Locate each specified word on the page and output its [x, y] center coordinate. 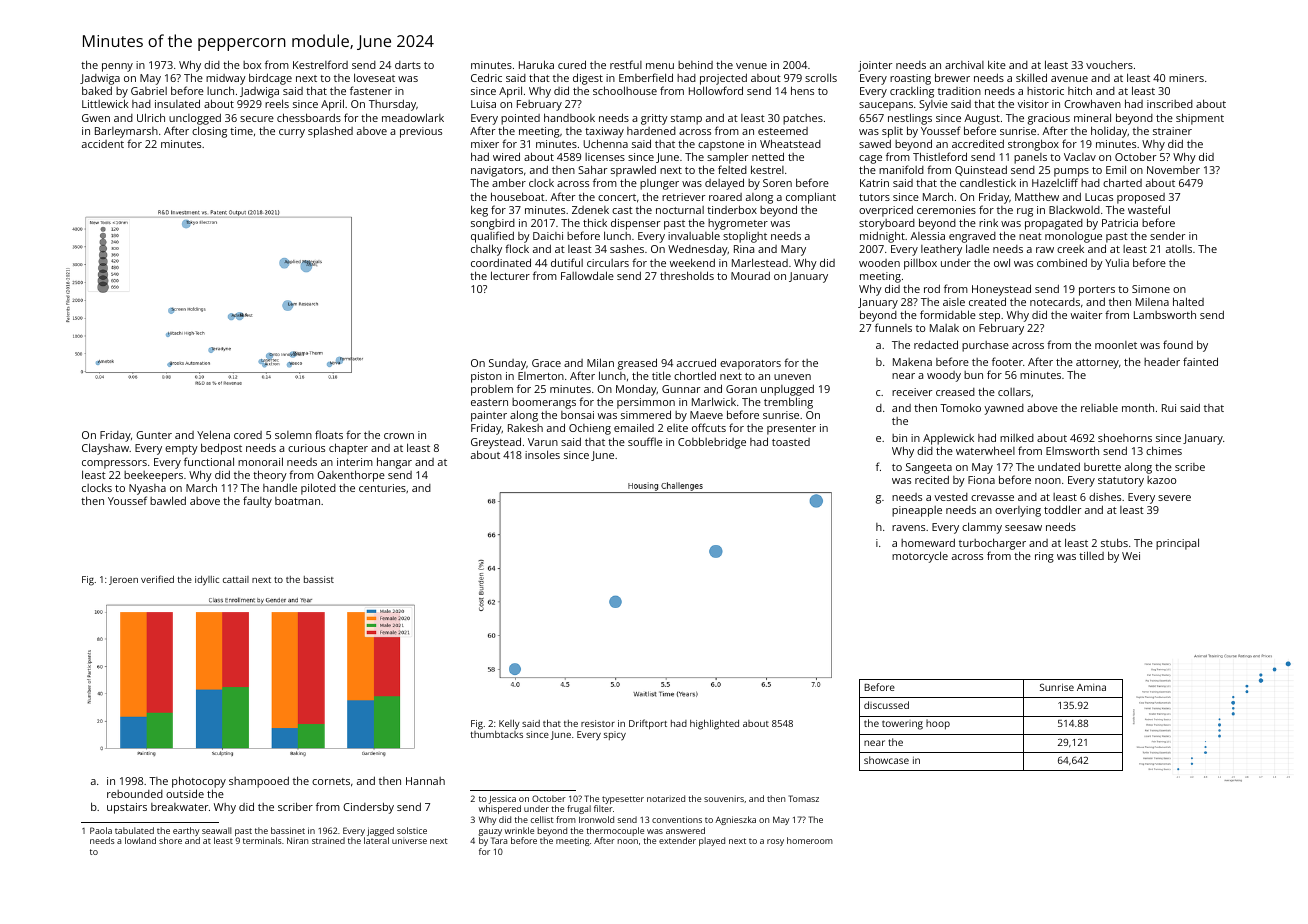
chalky [486, 250]
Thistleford [940, 156]
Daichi [548, 236]
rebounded [135, 794]
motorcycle [920, 557]
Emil [1116, 169]
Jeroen [123, 580]
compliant [811, 198]
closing [209, 132]
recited [932, 480]
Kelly [509, 724]
